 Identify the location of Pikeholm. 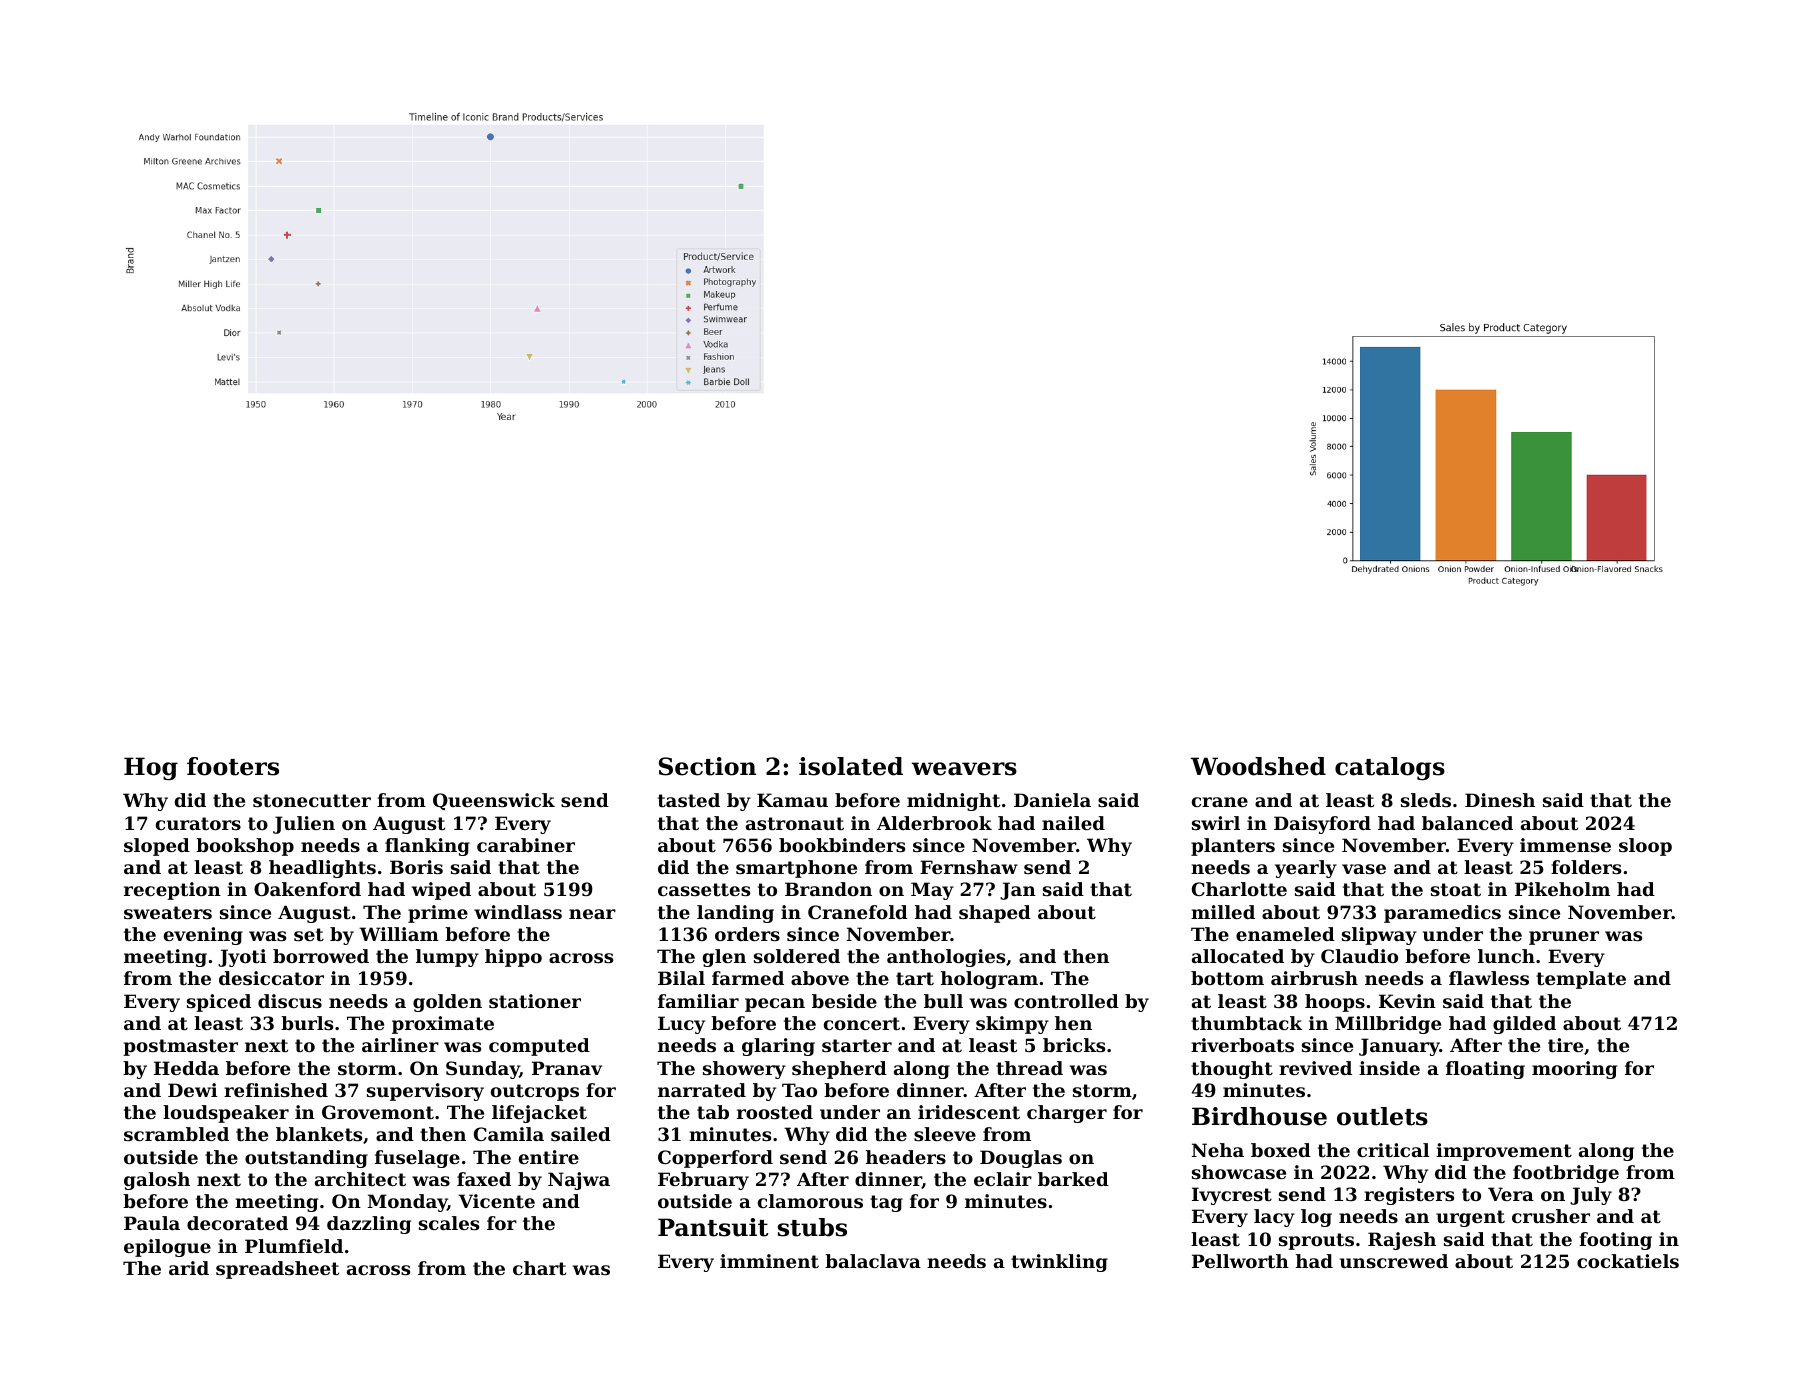
(1562, 889).
